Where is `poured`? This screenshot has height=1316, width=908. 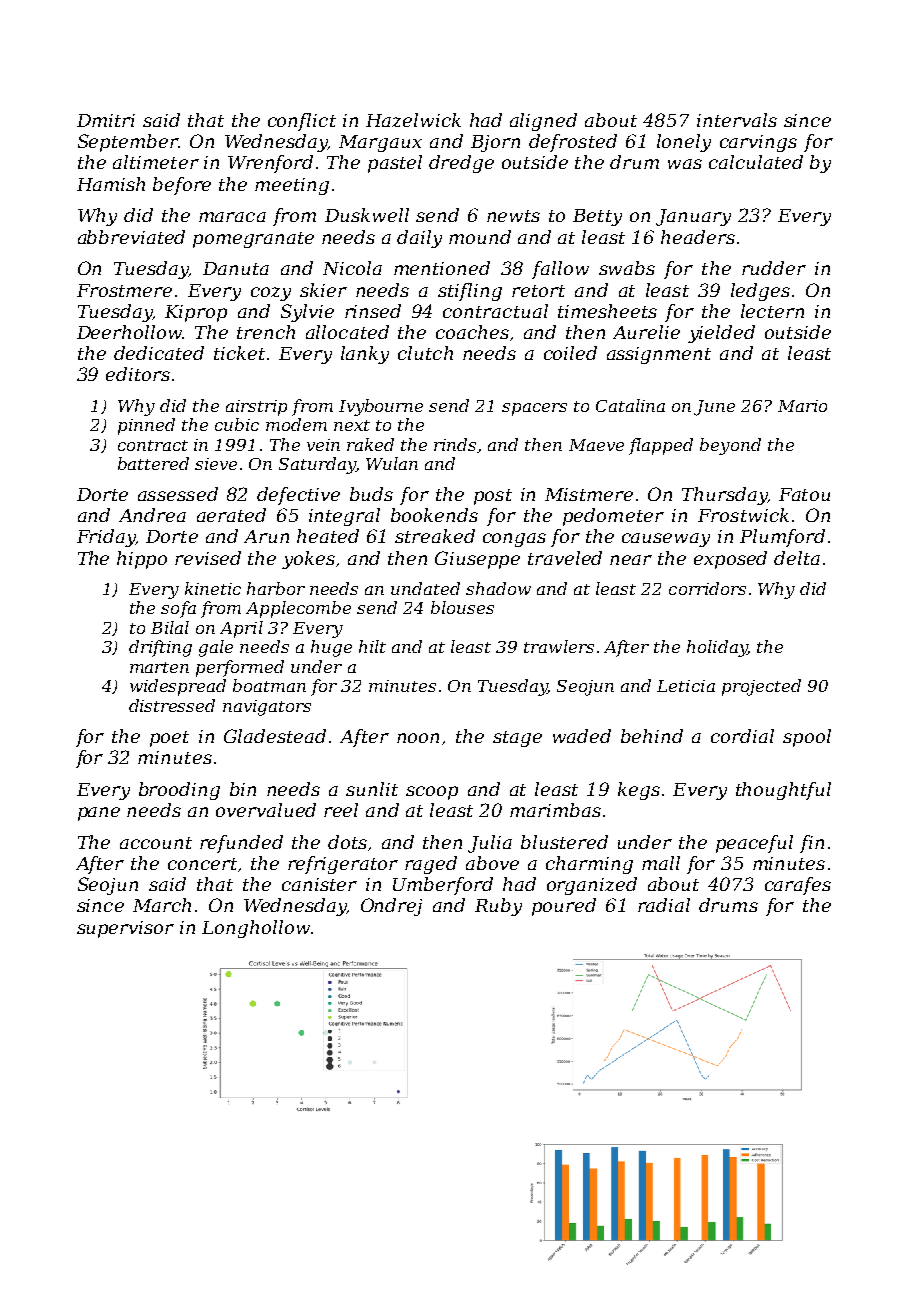
poured is located at coordinates (564, 907).
